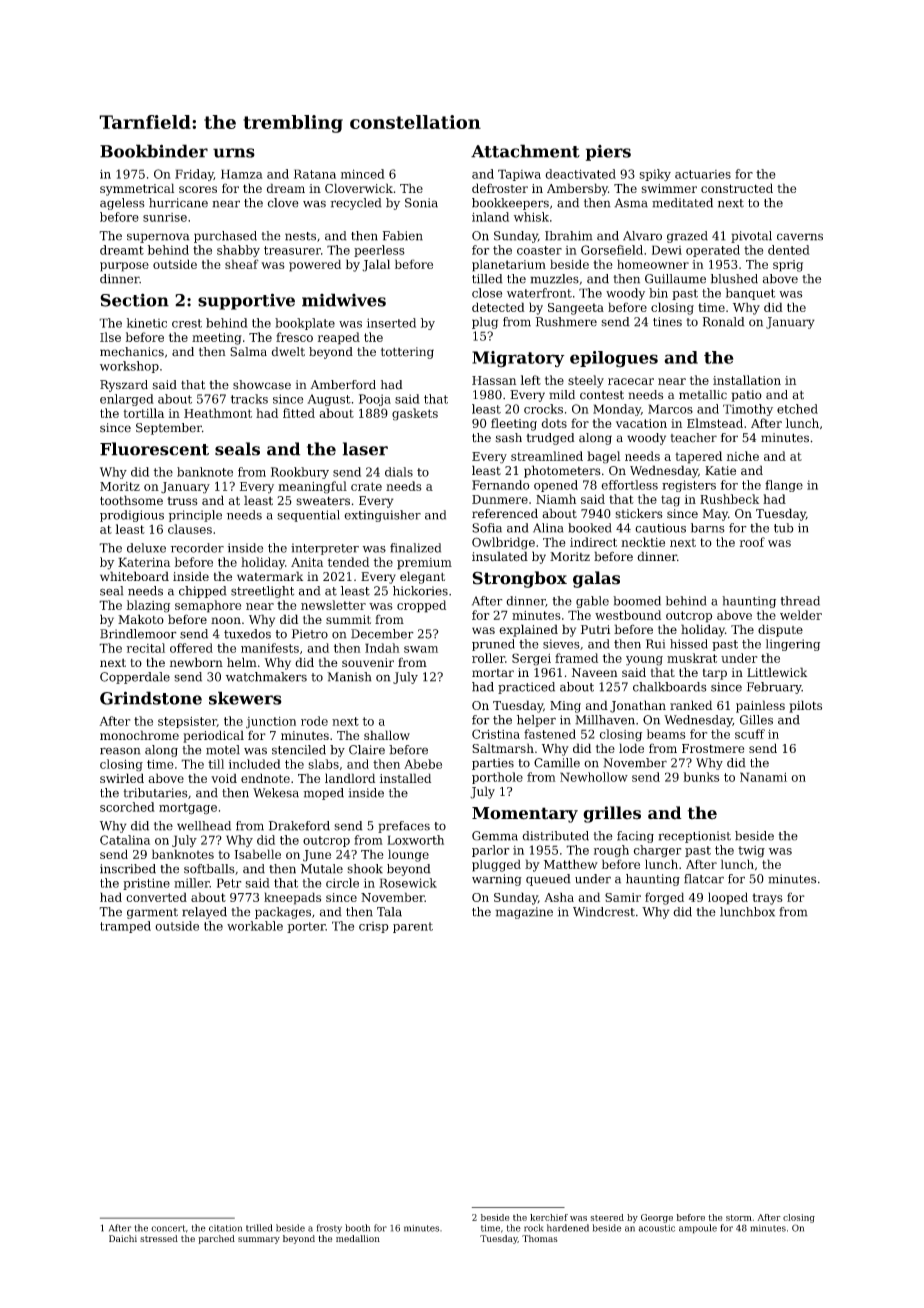 This screenshot has height=1308, width=924. I want to click on stenciled, so click(299, 750).
